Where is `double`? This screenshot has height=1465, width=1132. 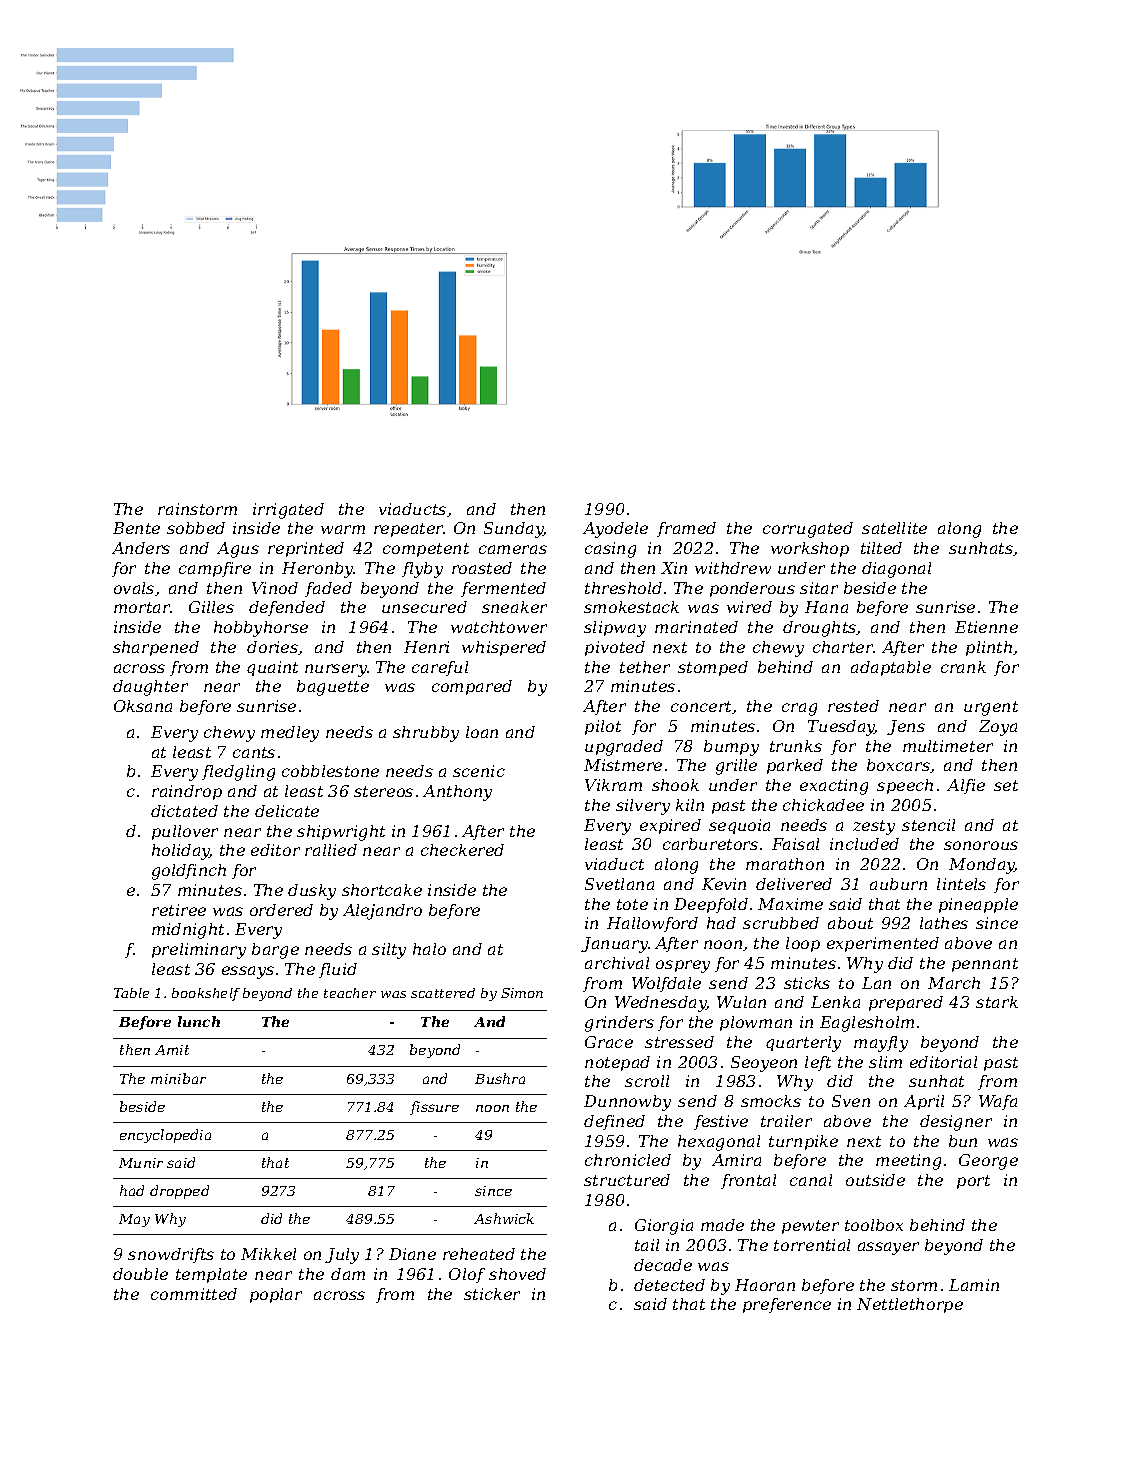
double is located at coordinates (140, 1274).
